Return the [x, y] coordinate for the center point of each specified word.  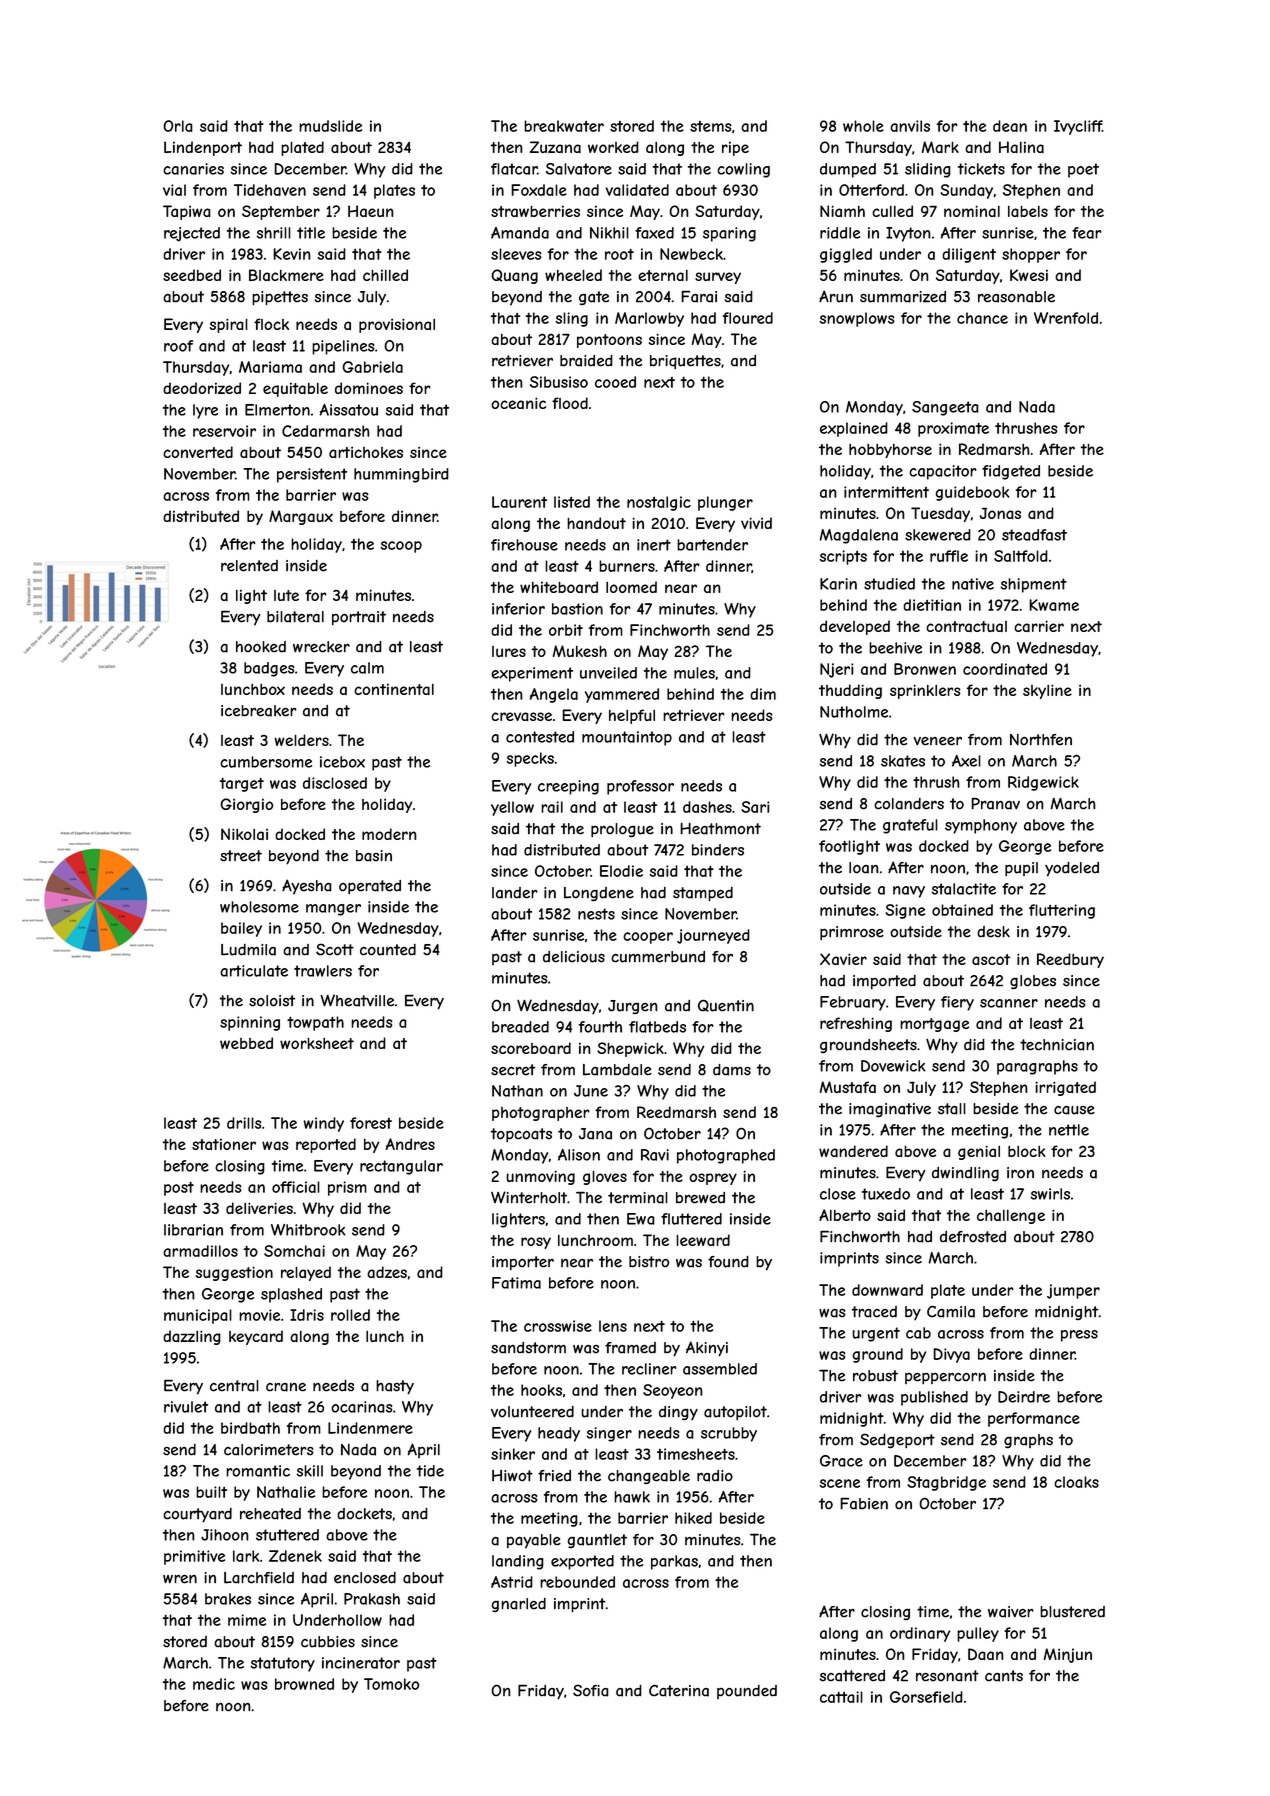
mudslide [330, 126]
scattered [852, 1676]
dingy [678, 1413]
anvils [910, 126]
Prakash [372, 1599]
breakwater [564, 126]
